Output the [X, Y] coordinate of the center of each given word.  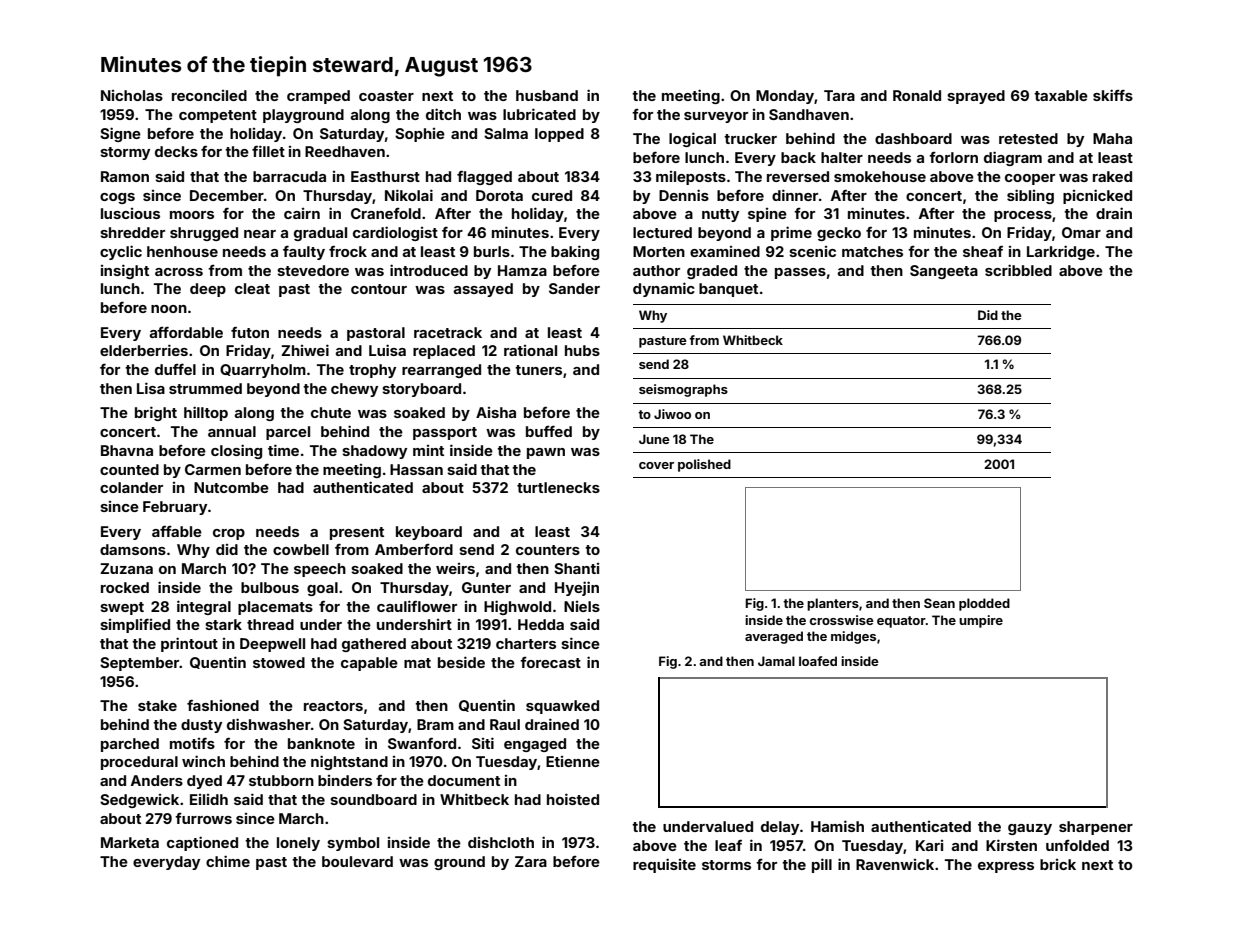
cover [656, 465]
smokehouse [880, 176]
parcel [288, 433]
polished [704, 465]
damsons [133, 549]
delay [780, 828]
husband [547, 95]
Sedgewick [139, 801]
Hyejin [577, 588]
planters [833, 604]
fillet [268, 151]
